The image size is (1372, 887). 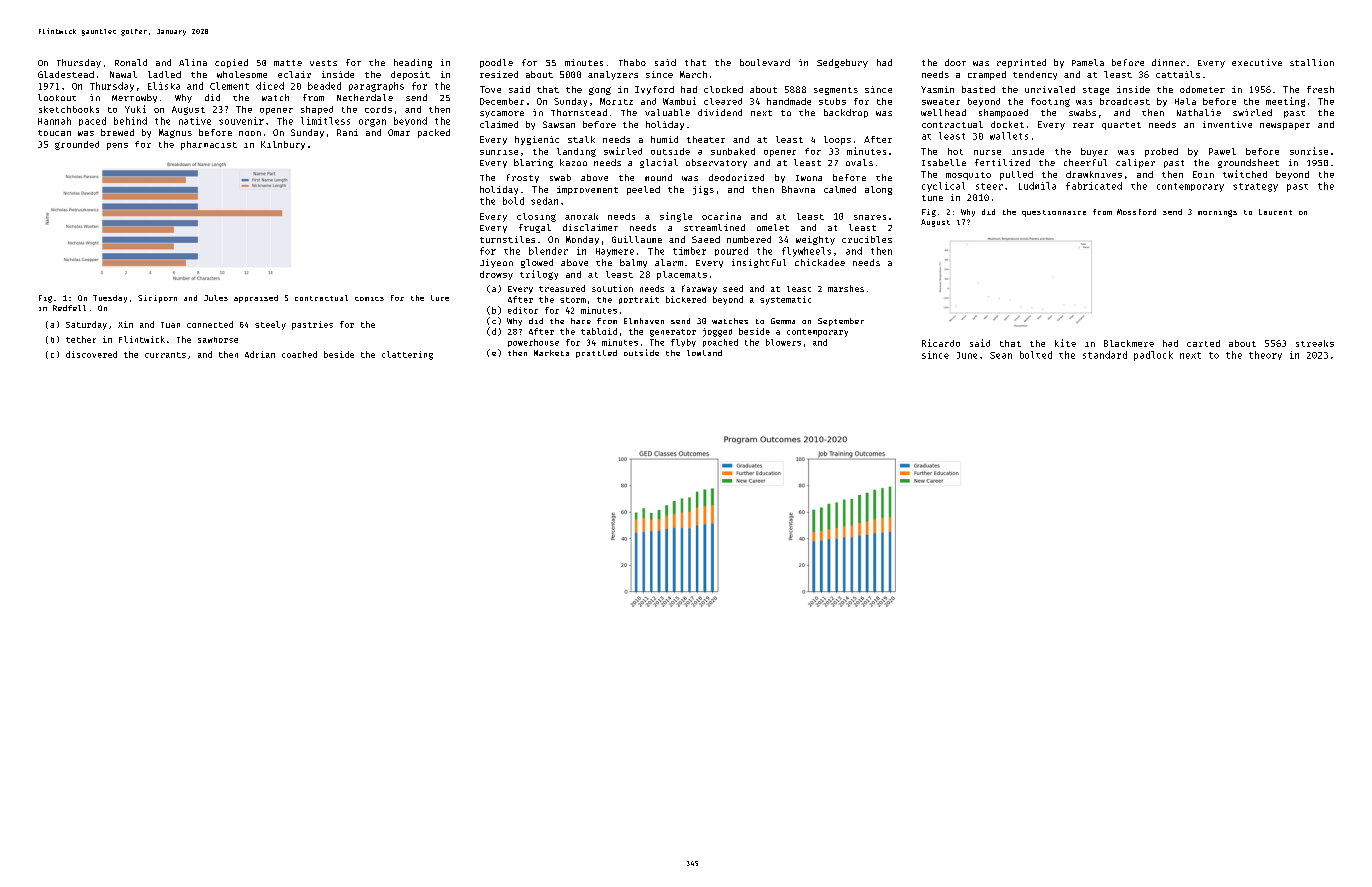 I want to click on Omar, so click(x=399, y=132).
